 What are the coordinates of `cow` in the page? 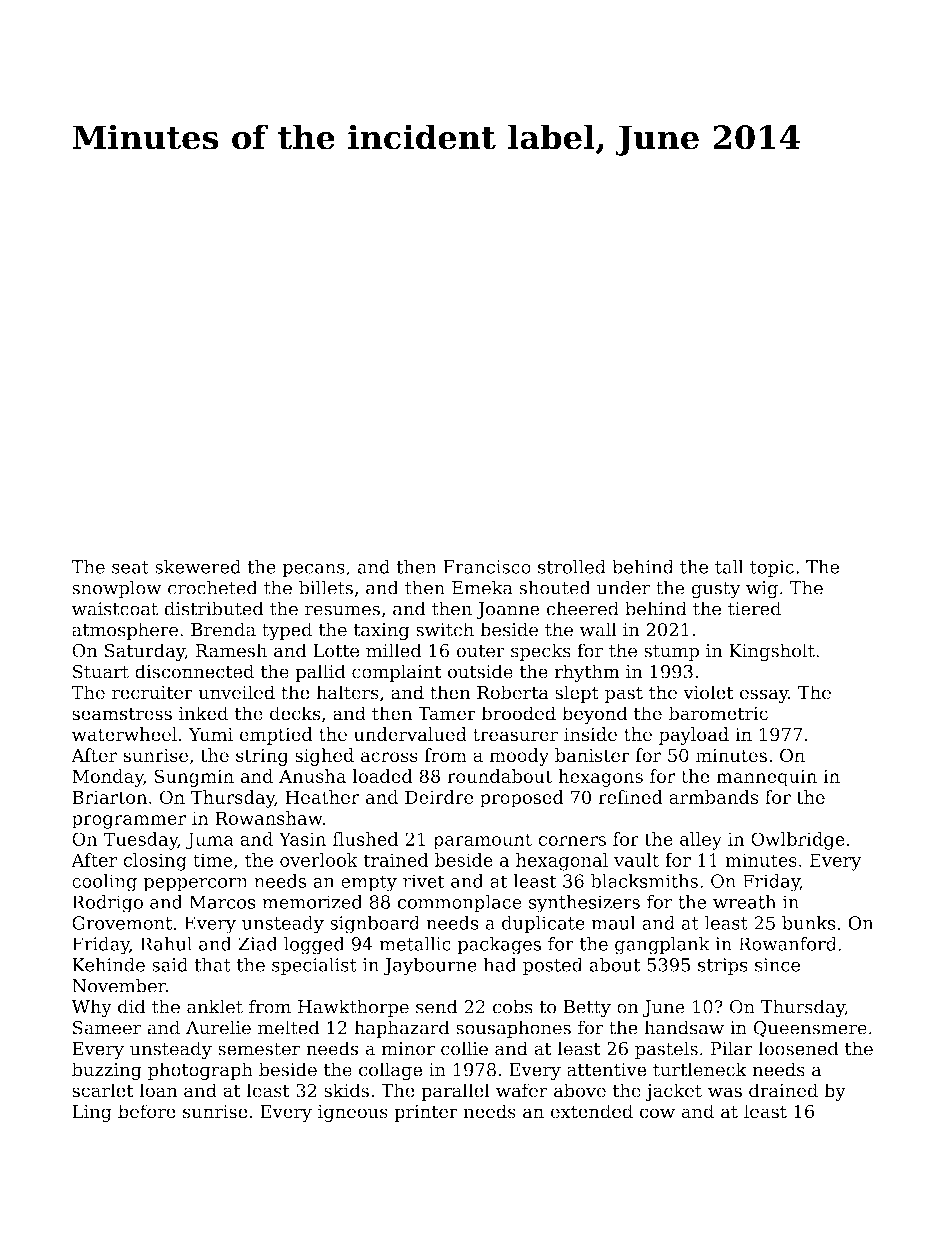 It's located at (657, 1113).
